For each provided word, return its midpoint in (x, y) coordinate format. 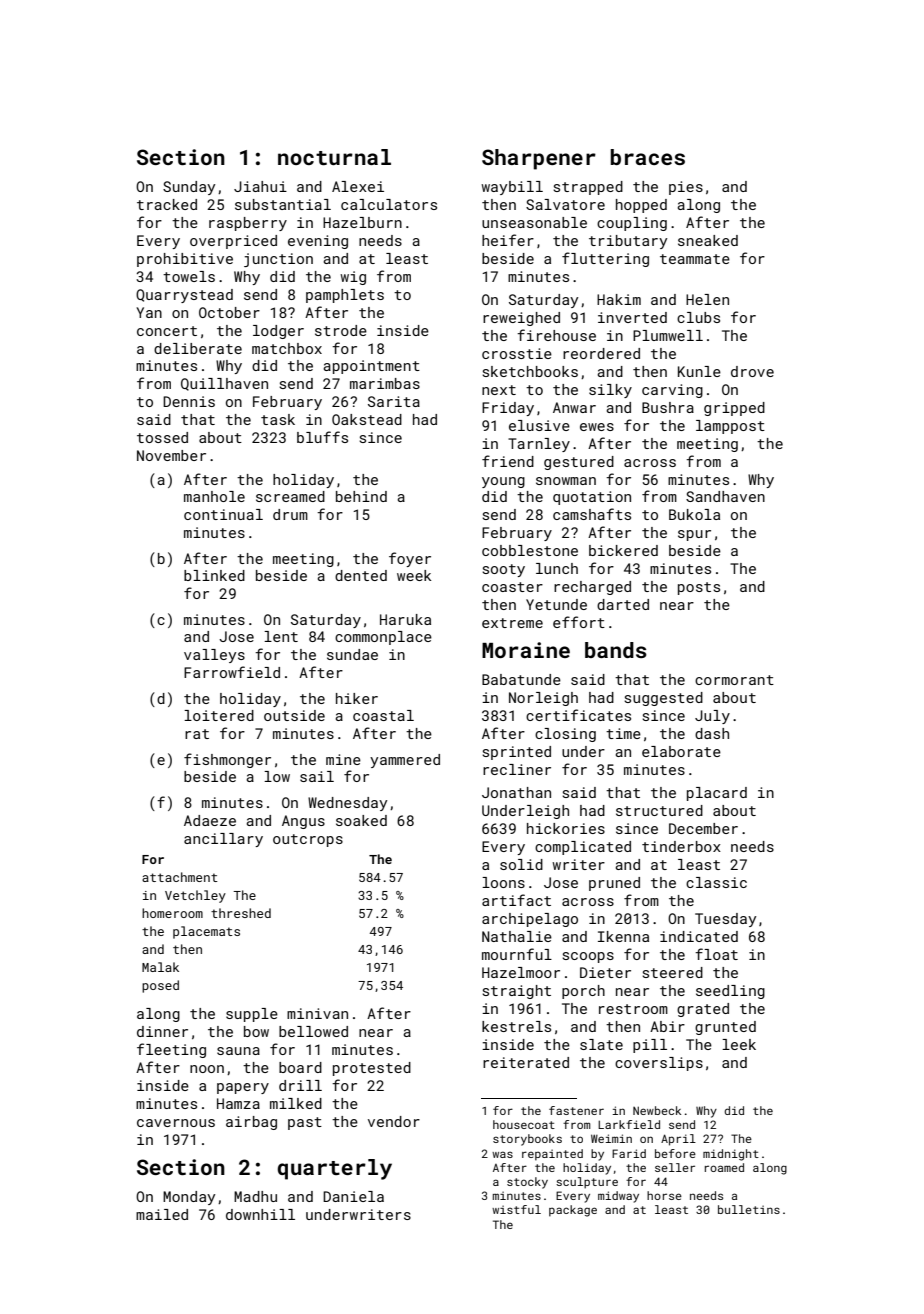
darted (623, 604)
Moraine (526, 650)
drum (290, 514)
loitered (219, 715)
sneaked (708, 240)
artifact (516, 900)
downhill (260, 1214)
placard (717, 794)
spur (694, 535)
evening (318, 242)
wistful (516, 1209)
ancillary (223, 840)
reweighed (521, 319)
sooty (503, 570)
